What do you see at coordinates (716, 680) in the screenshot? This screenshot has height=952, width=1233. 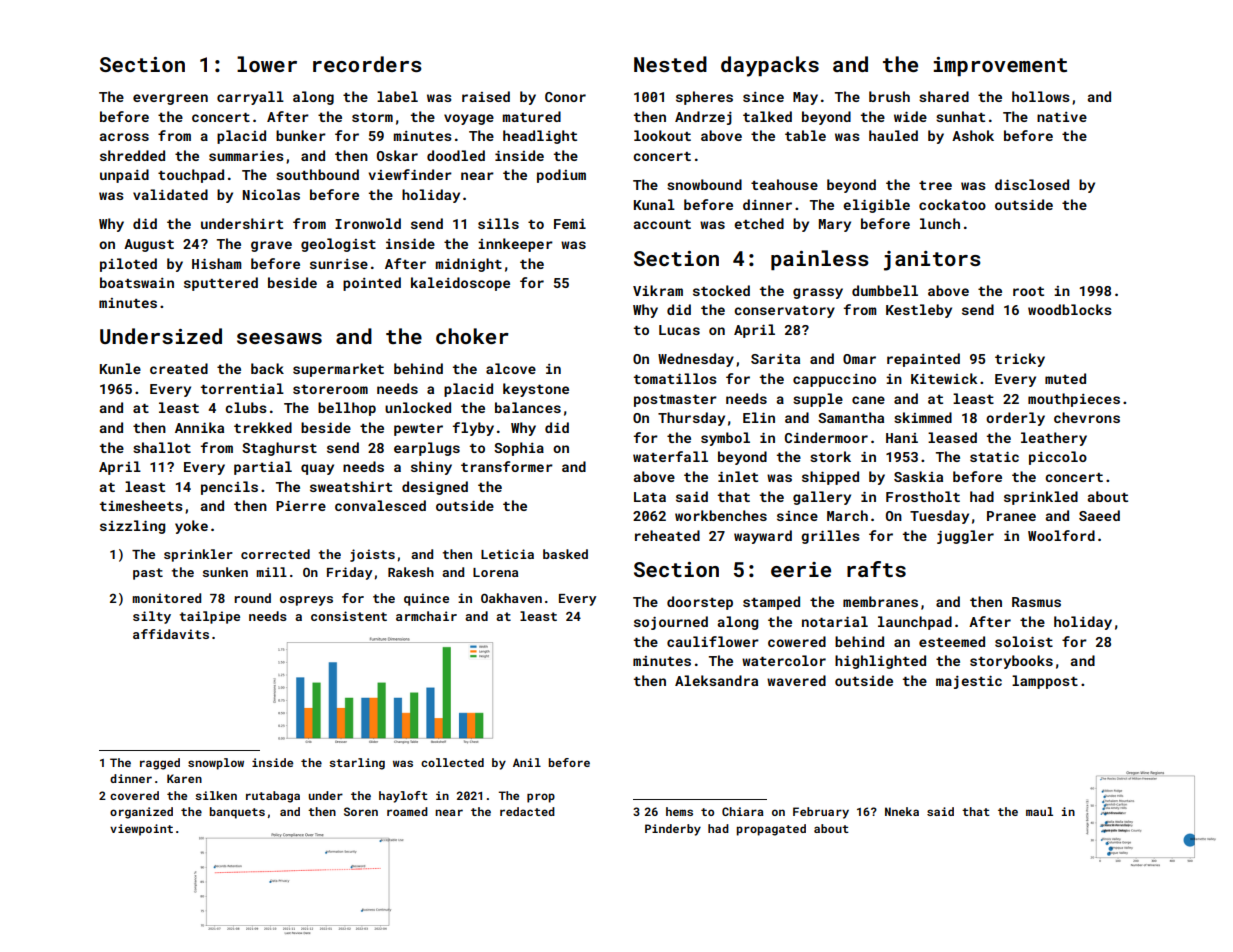 I see `Aleksandra` at bounding box center [716, 680].
